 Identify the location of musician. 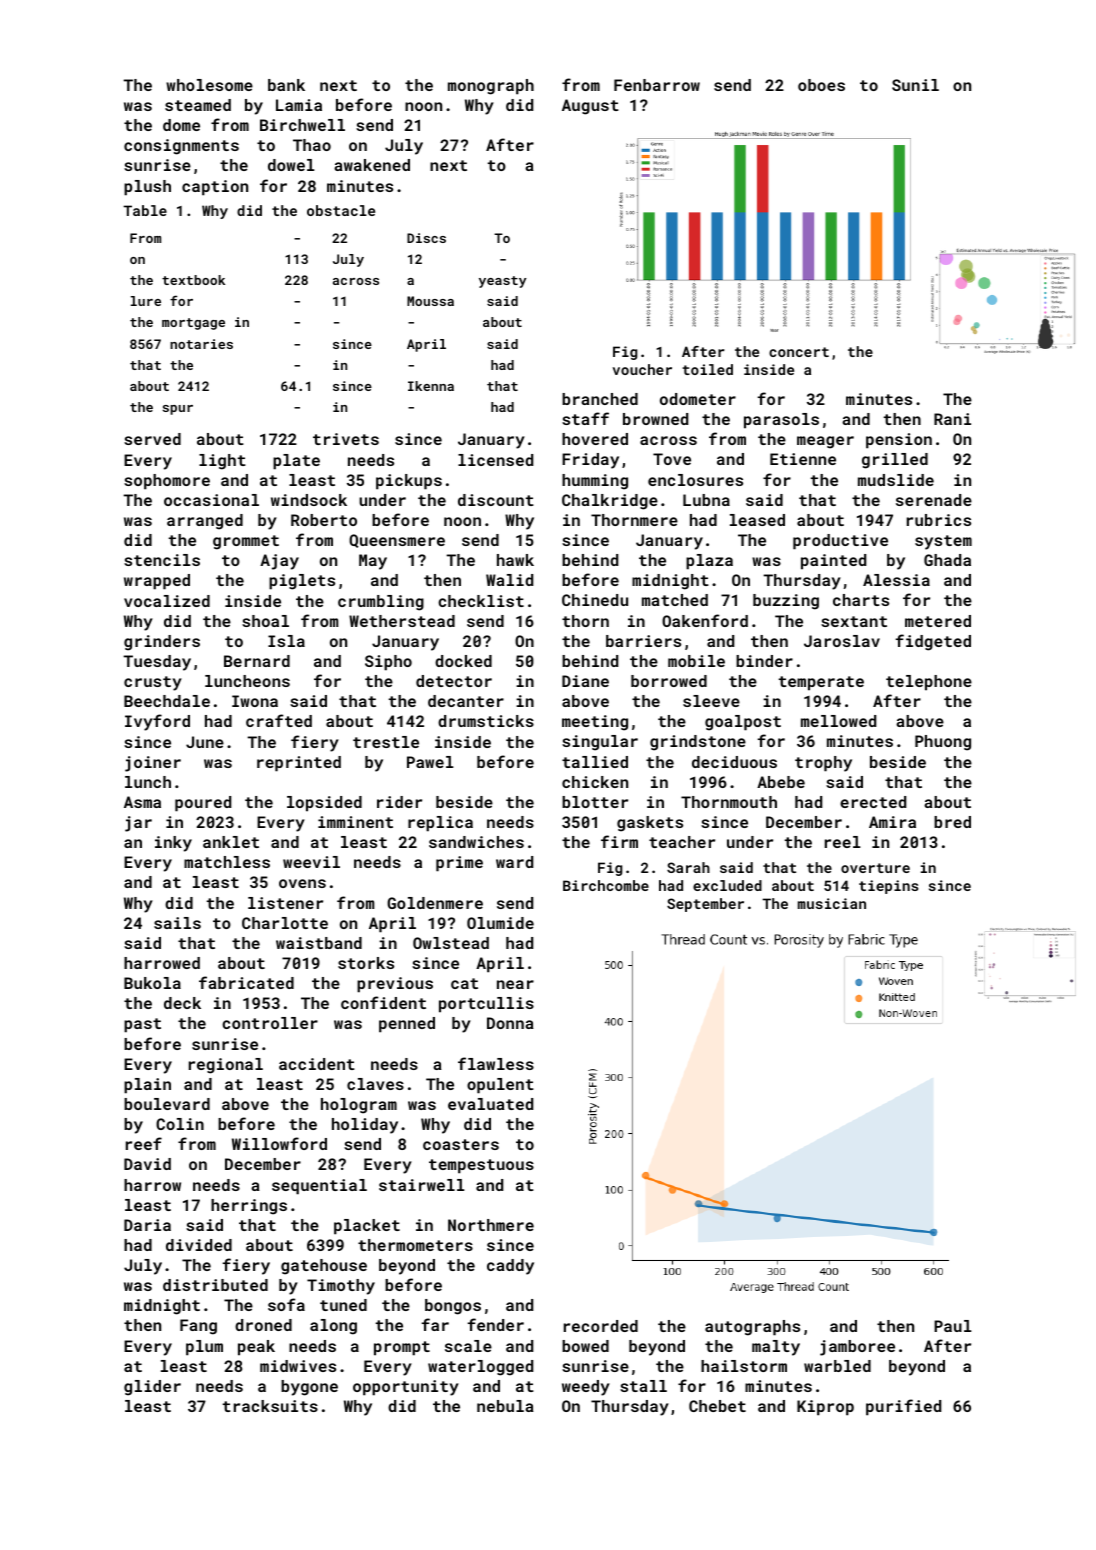
(832, 903).
